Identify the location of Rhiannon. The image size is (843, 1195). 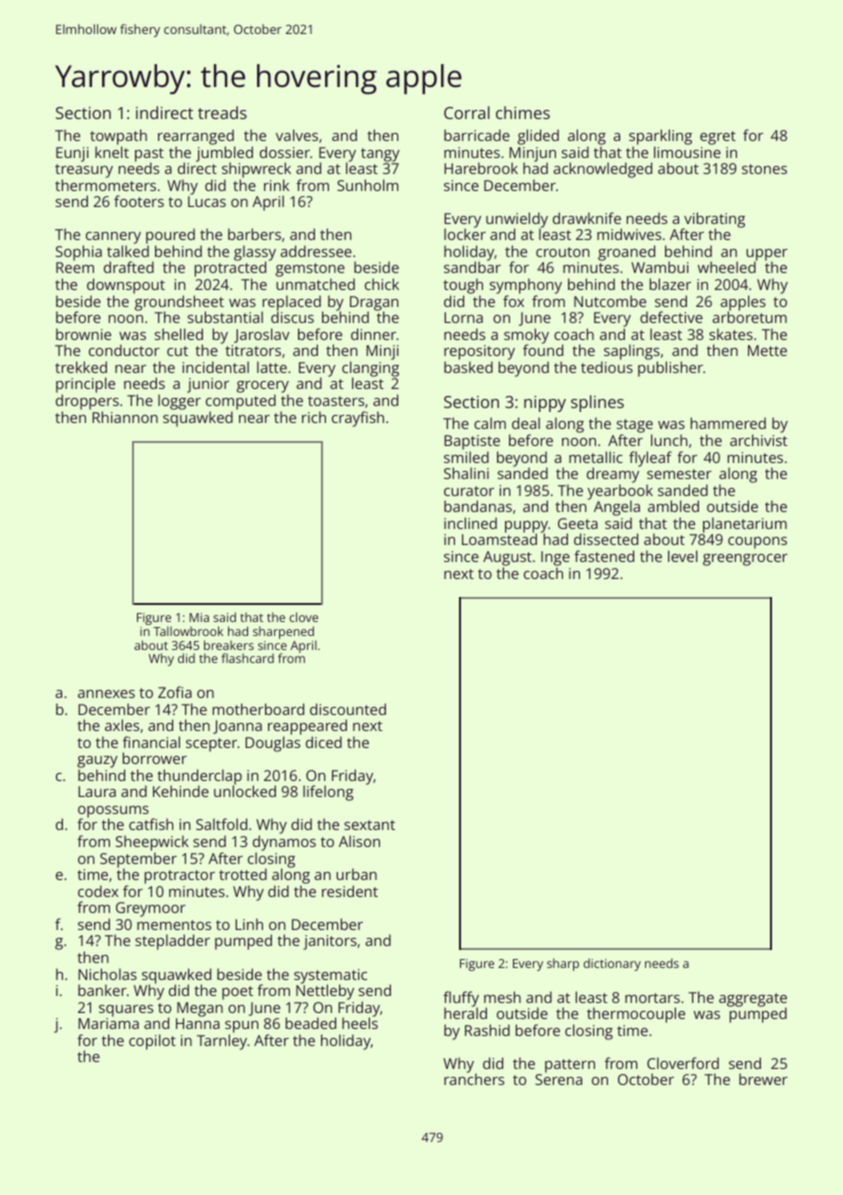
(125, 417).
